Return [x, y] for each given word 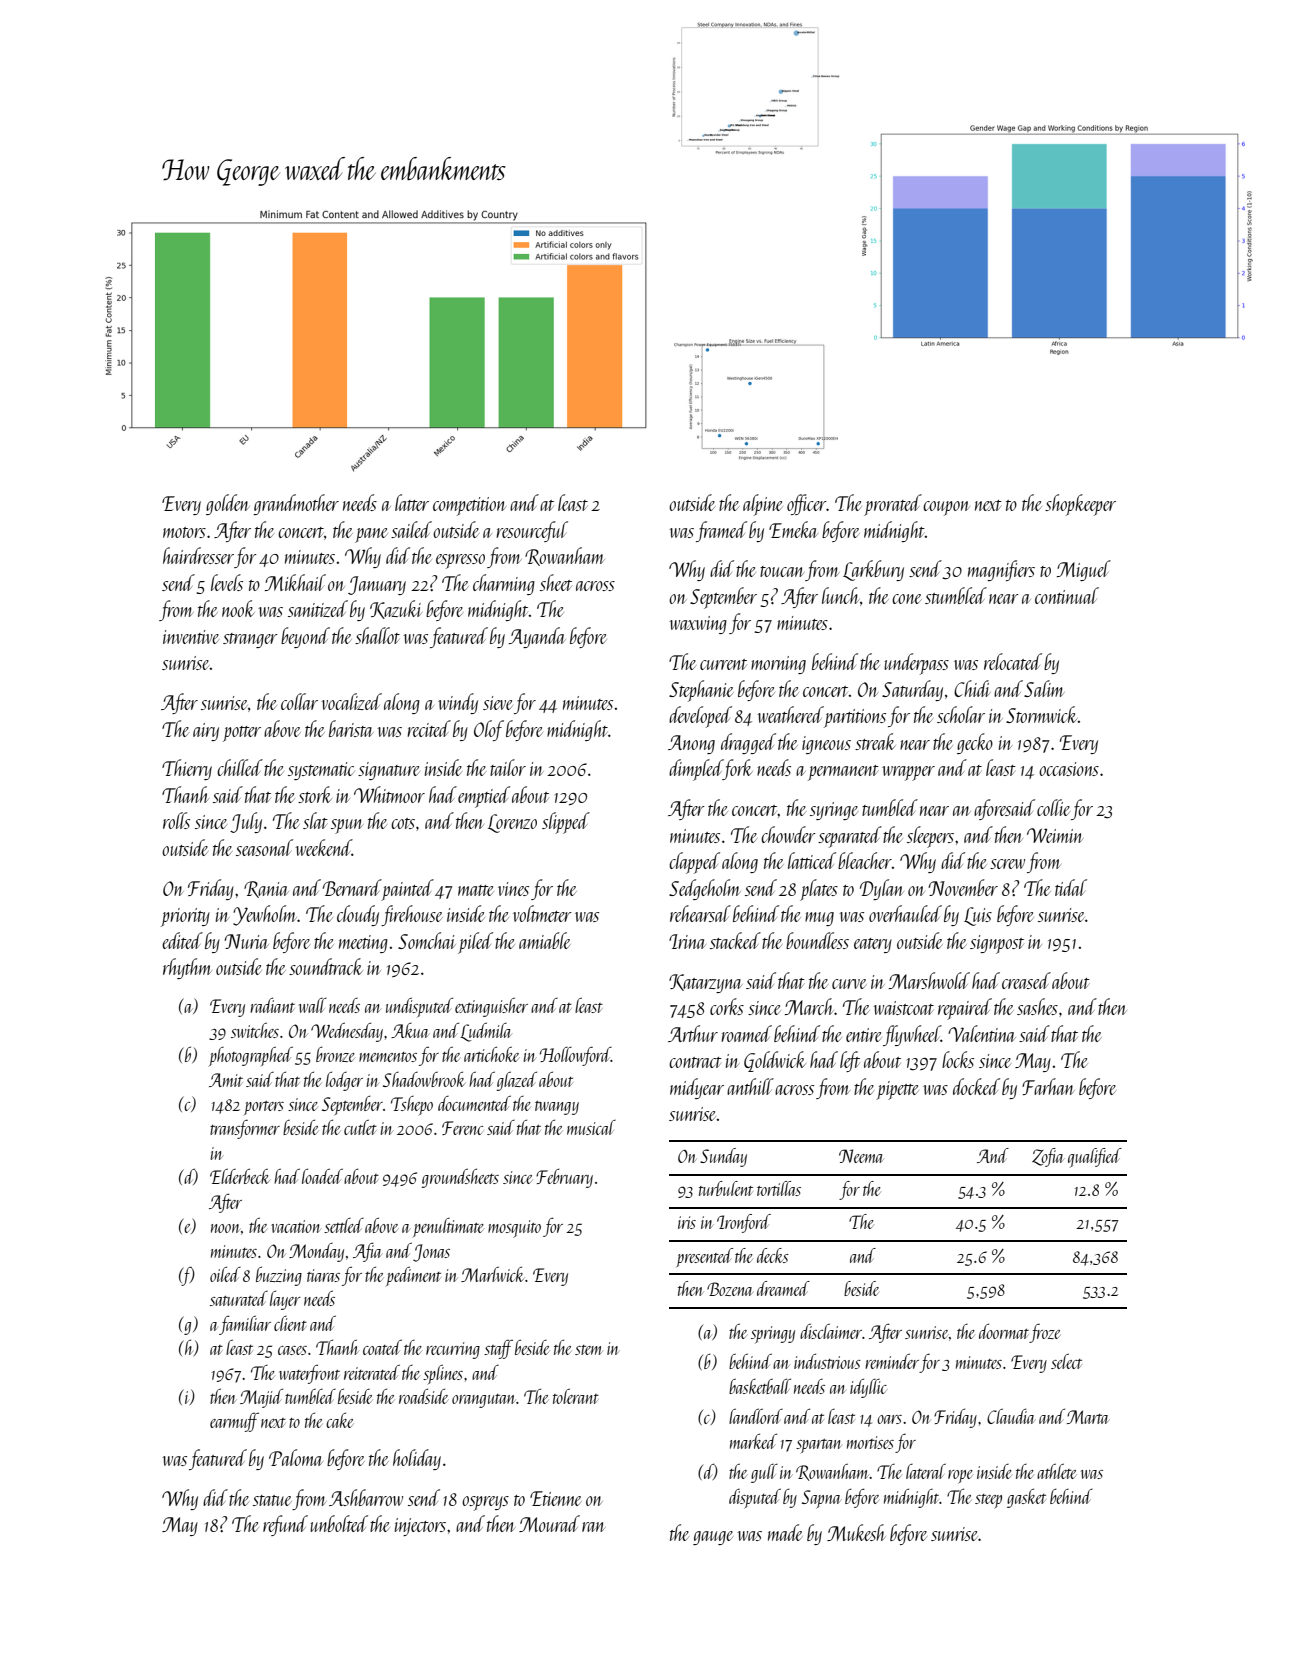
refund [285, 1525]
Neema [861, 1156]
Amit [226, 1080]
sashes [1037, 1006]
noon [225, 1228]
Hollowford [575, 1056]
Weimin [1055, 835]
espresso [460, 561]
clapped [694, 863]
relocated [1013, 661]
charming [504, 584]
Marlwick [492, 1274]
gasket [1026, 1498]
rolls [176, 820]
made [785, 1532]
